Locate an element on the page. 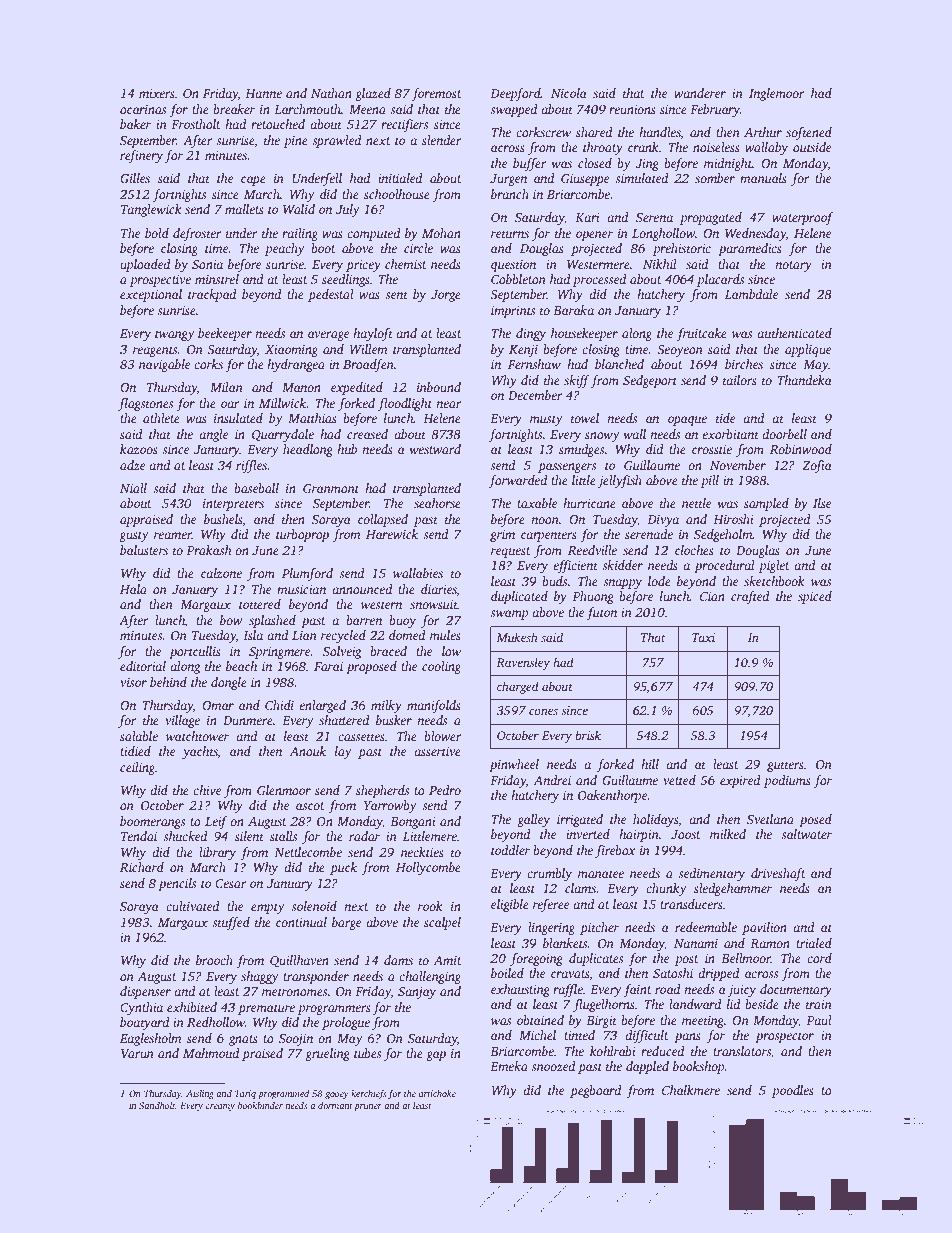 This page has height=1233, width=952. gutters is located at coordinates (785, 766).
